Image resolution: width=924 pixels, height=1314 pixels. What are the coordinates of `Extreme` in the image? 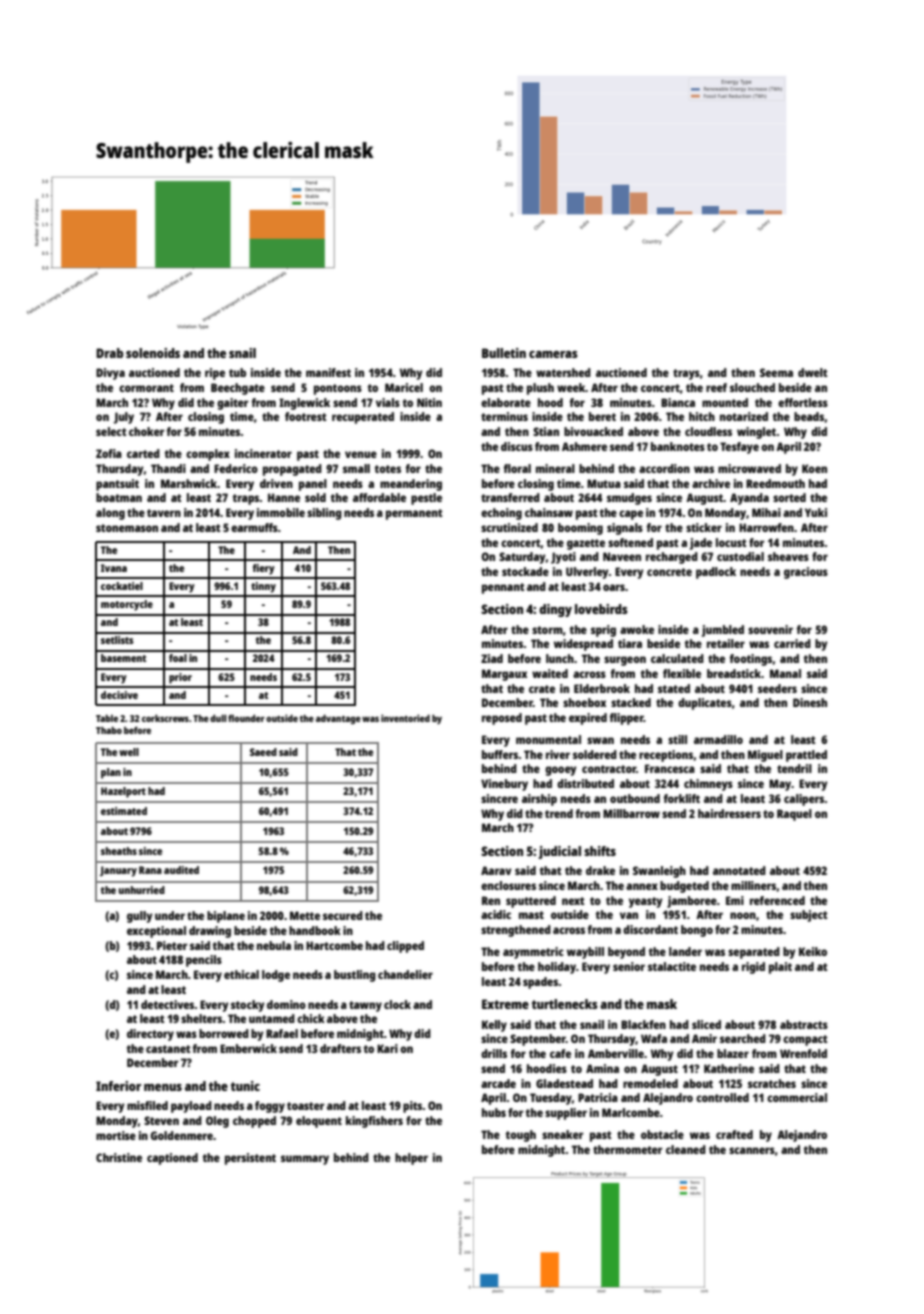 It's located at (505, 1004).
